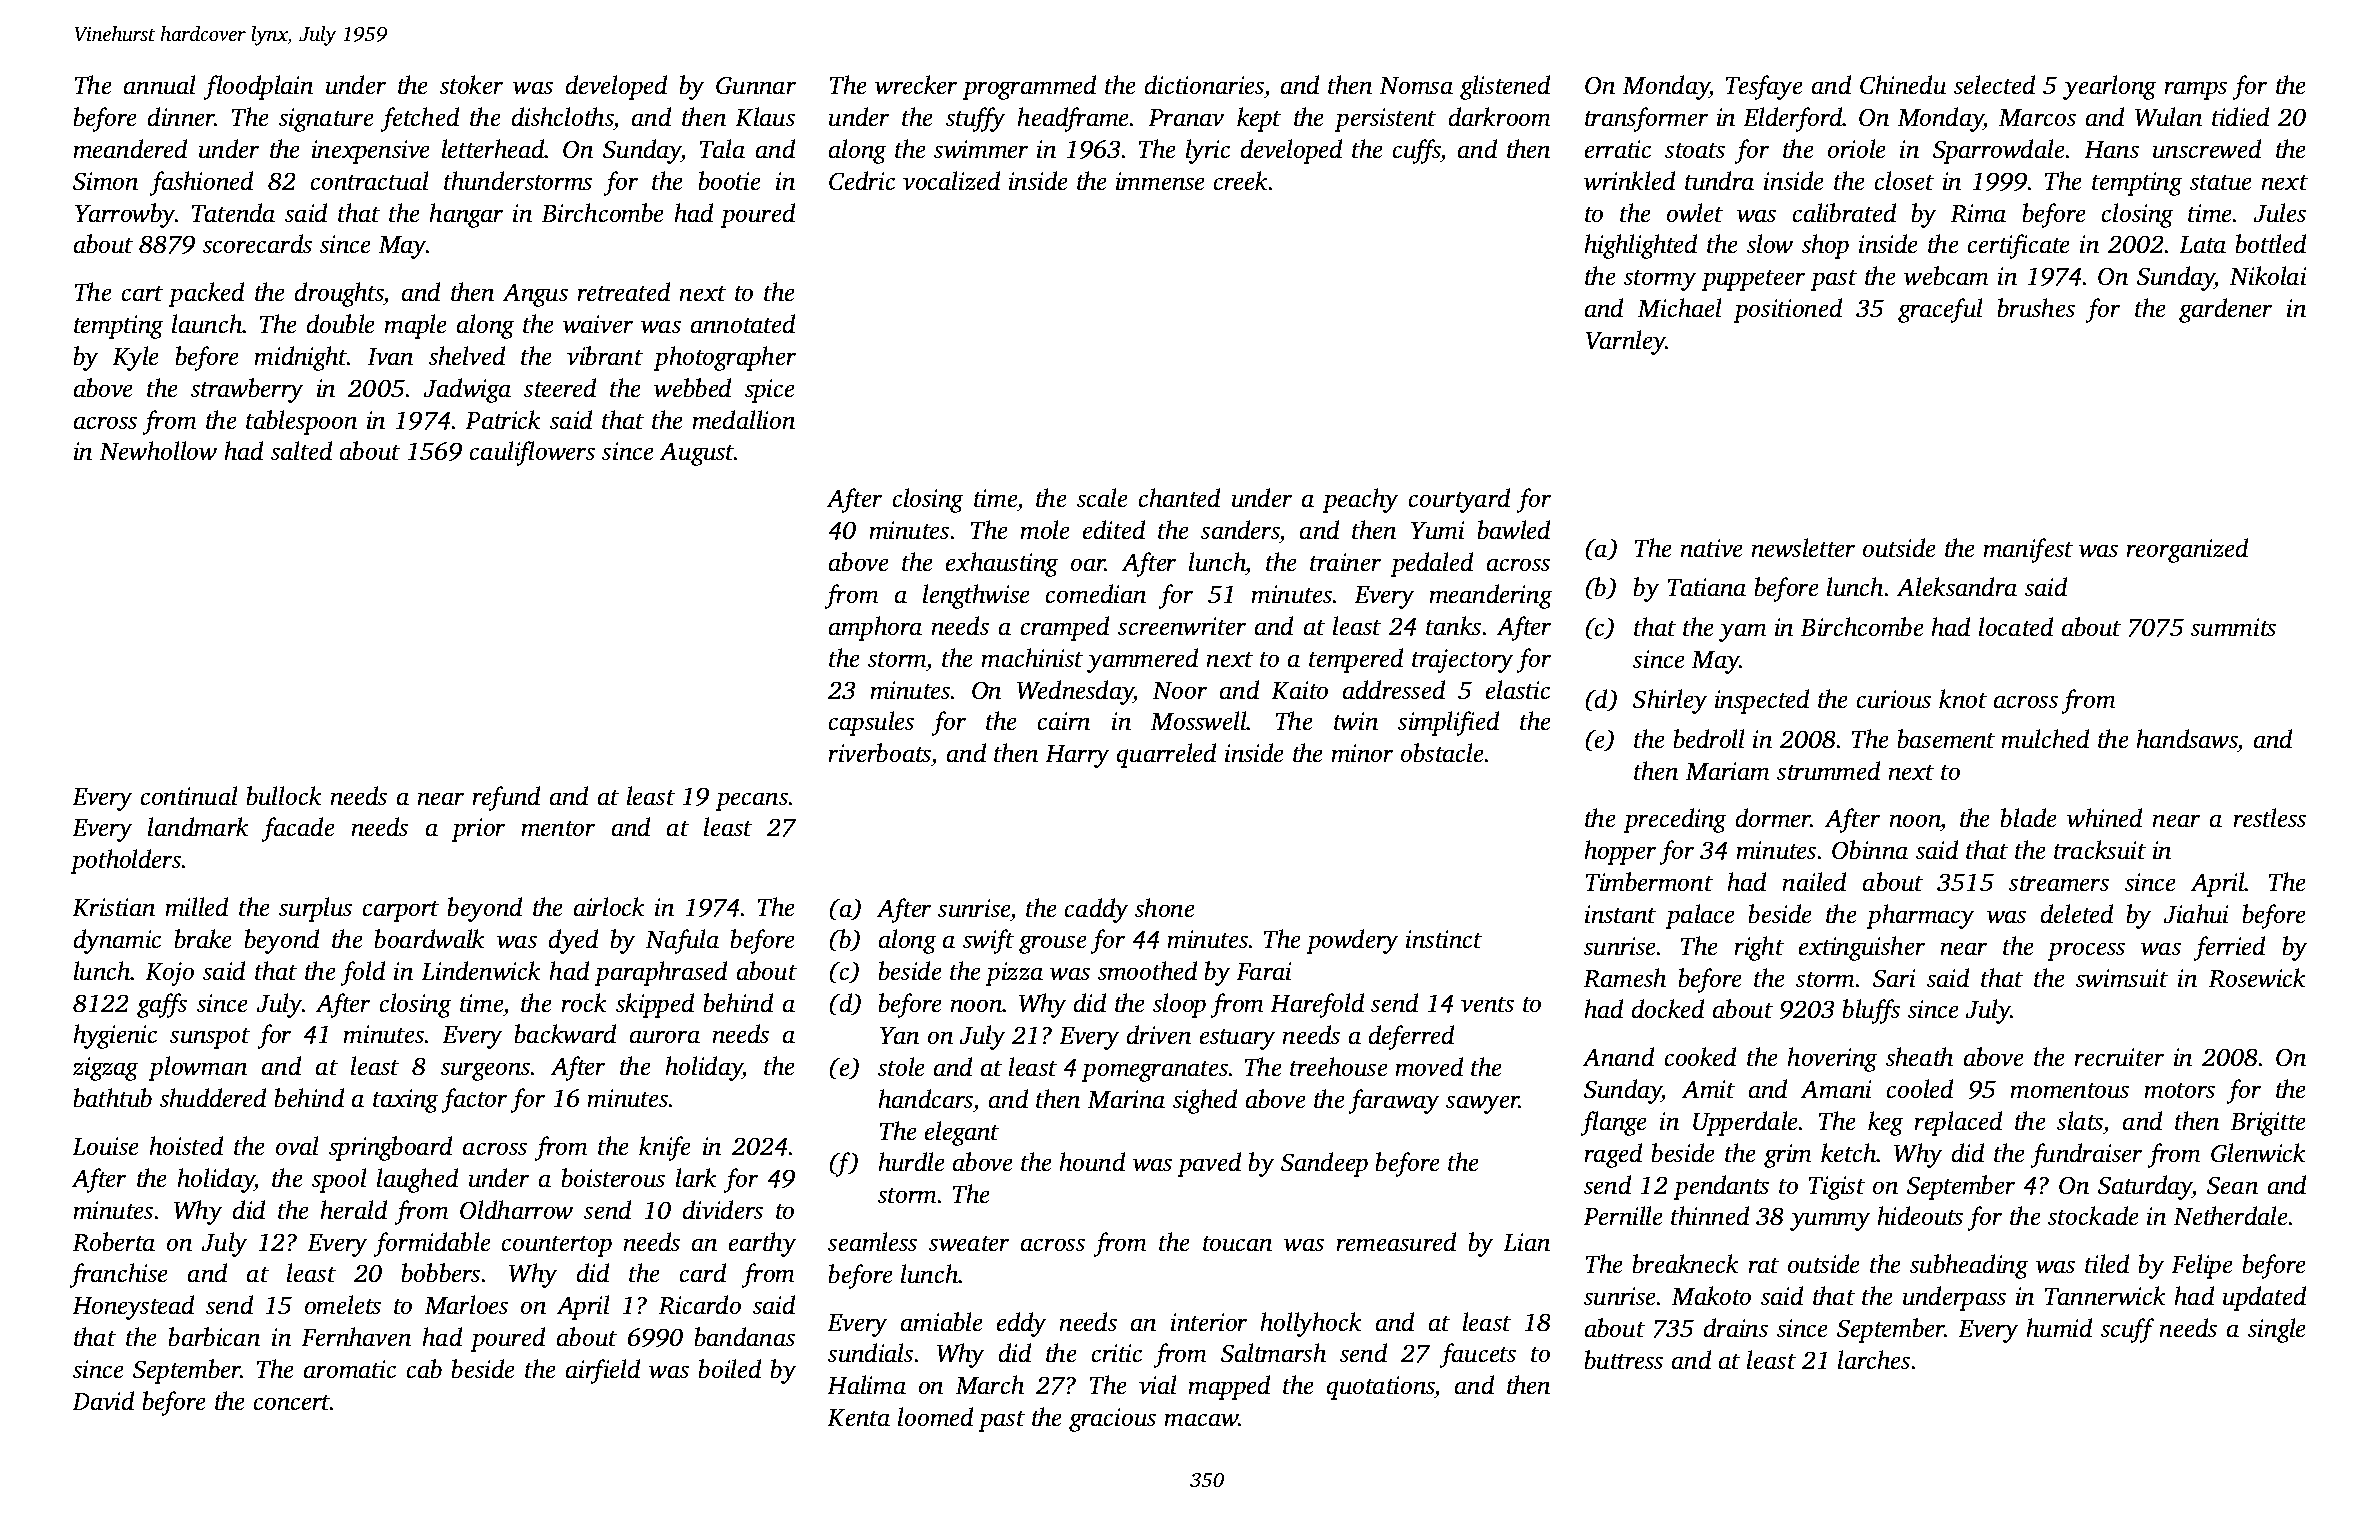  What do you see at coordinates (1624, 978) in the screenshot?
I see `Ramesh` at bounding box center [1624, 978].
